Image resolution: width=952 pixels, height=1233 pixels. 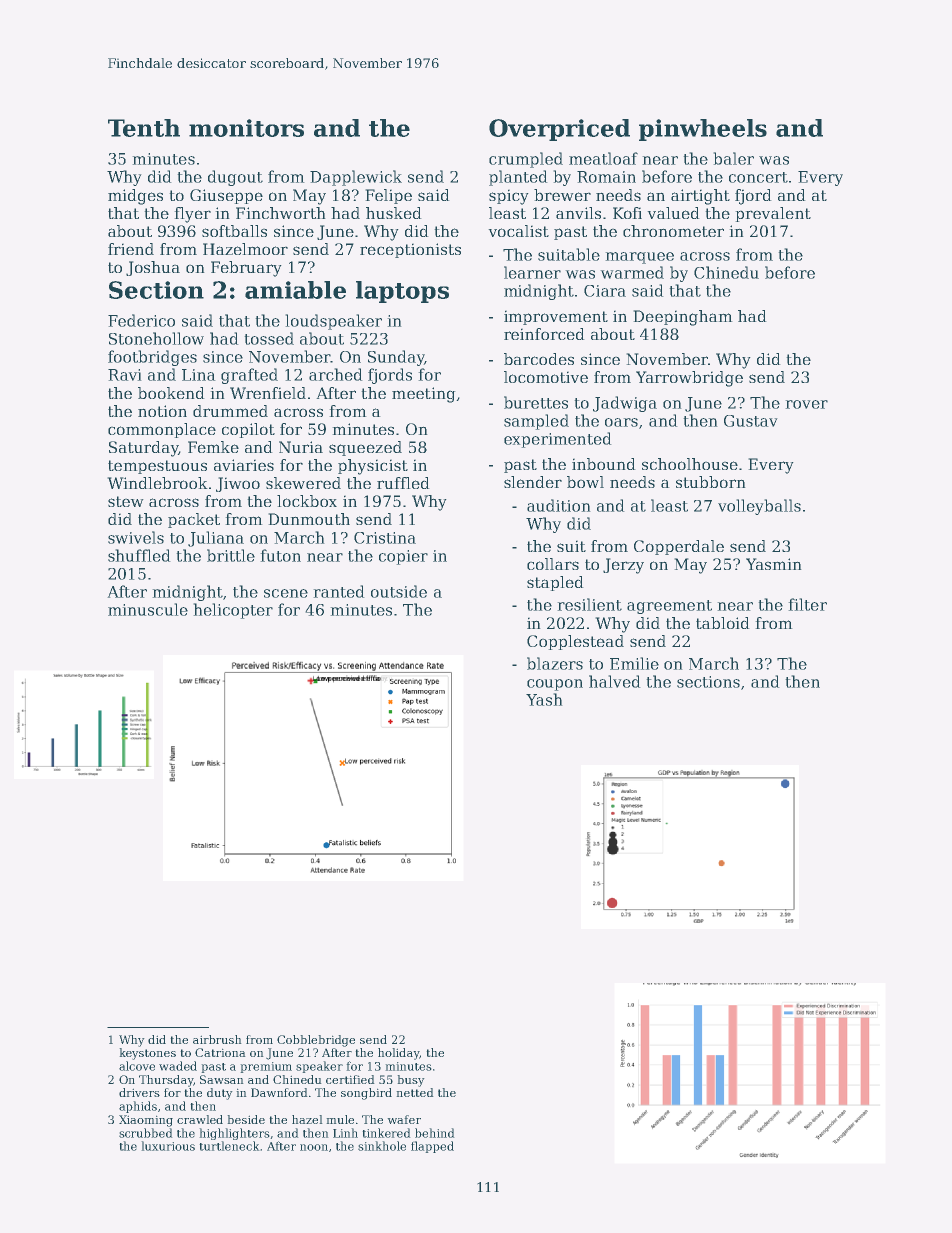 What do you see at coordinates (615, 681) in the document?
I see `halved` at bounding box center [615, 681].
